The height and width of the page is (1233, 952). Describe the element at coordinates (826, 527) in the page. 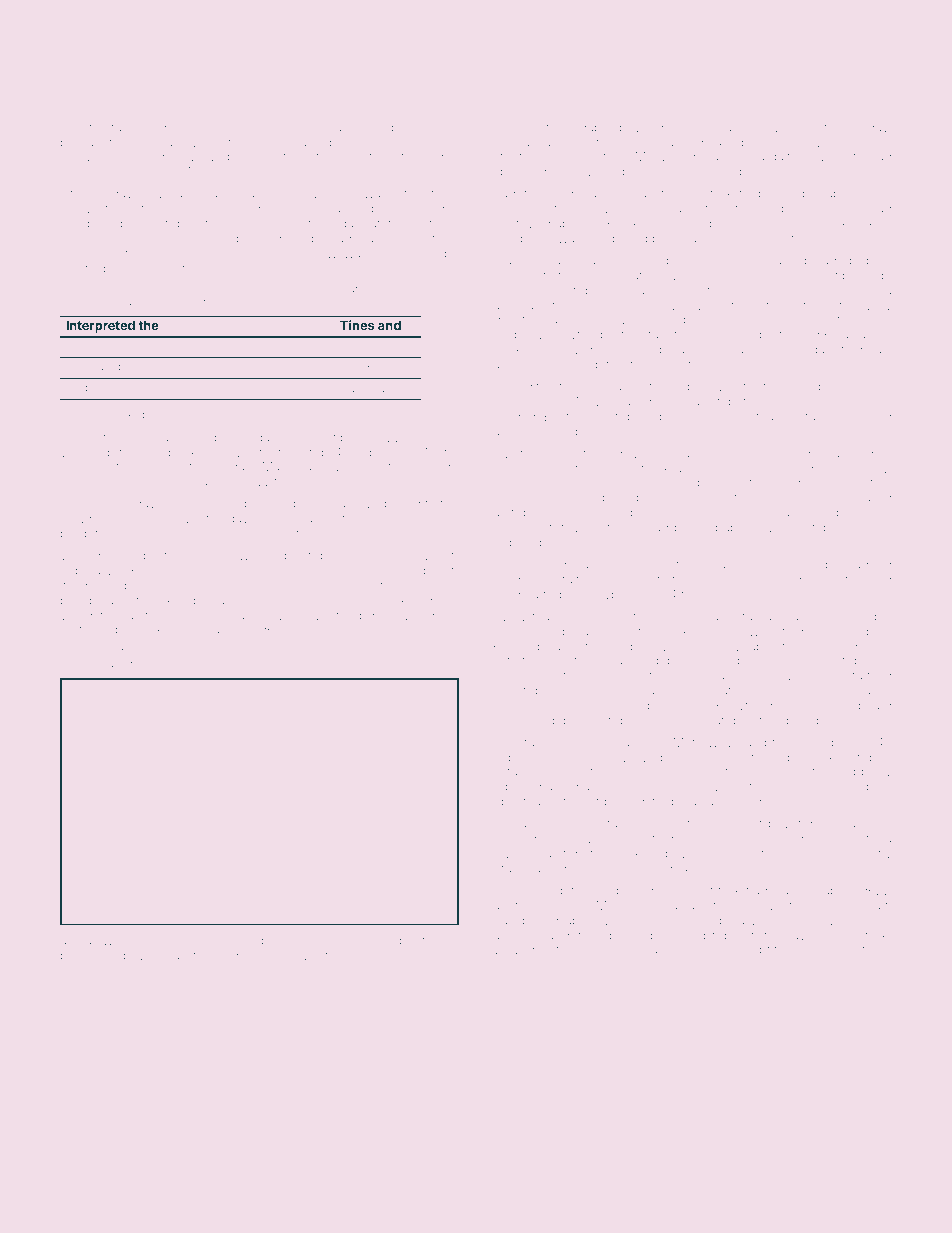

I see `combines` at that location.
